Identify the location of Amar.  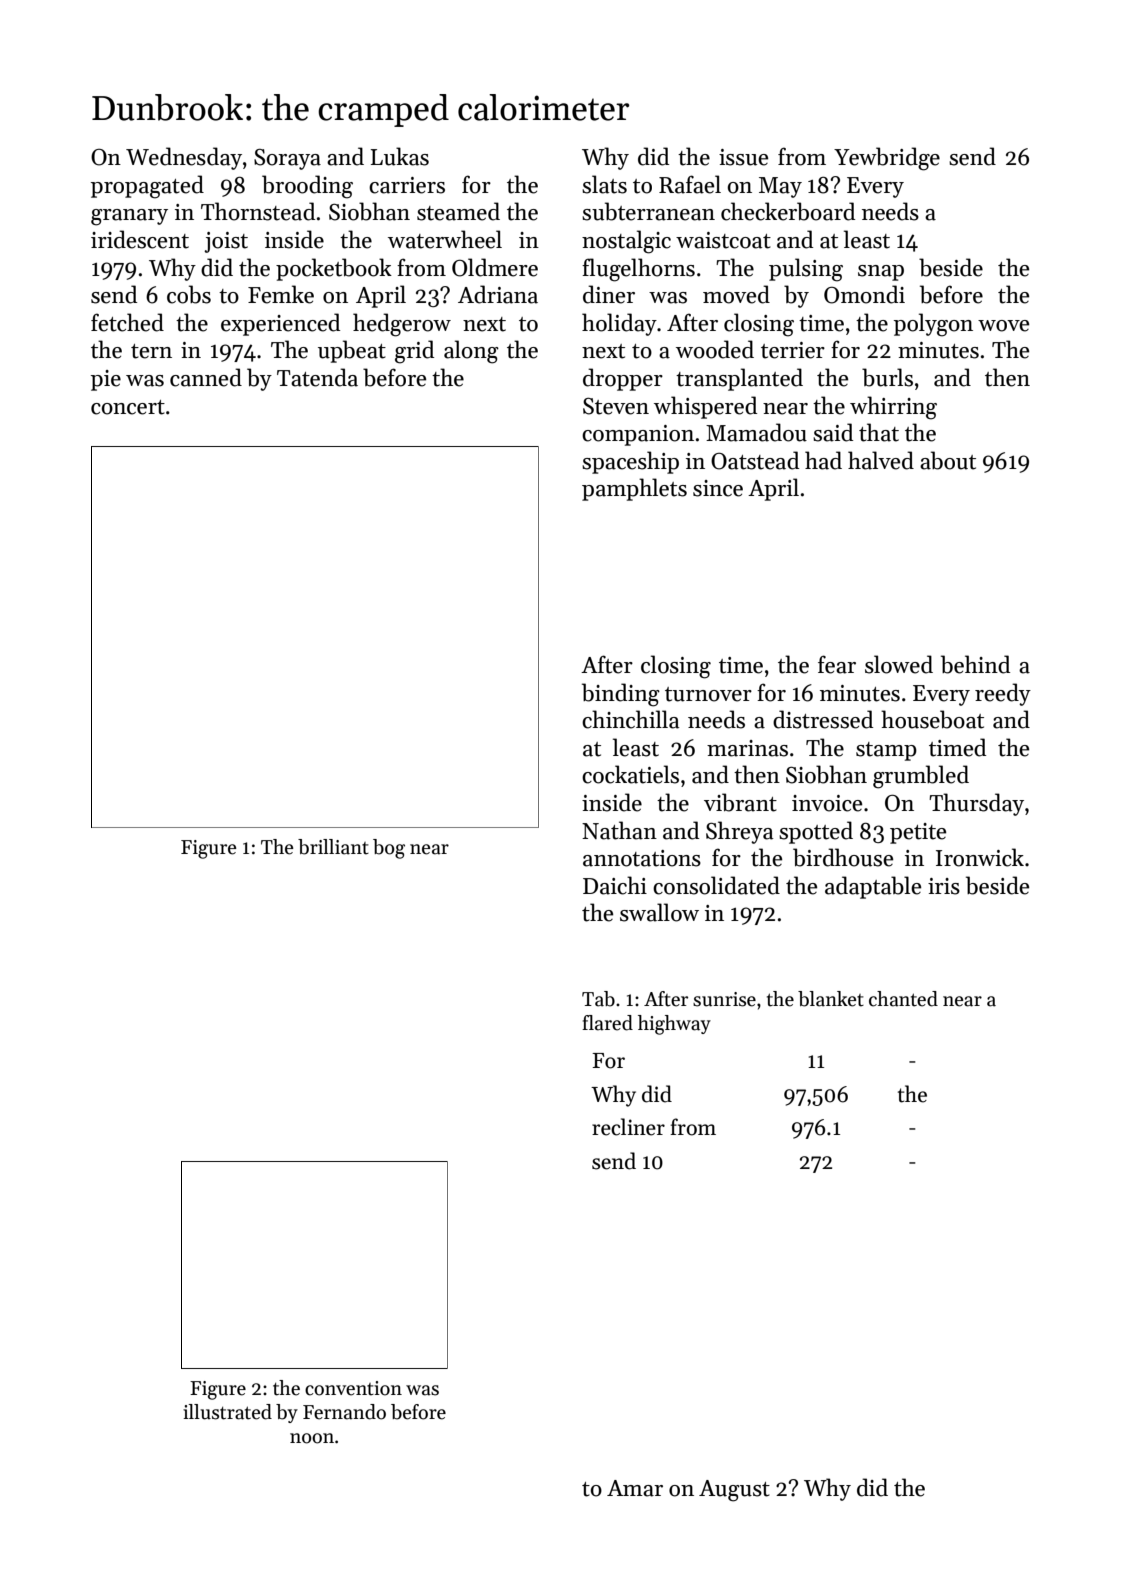
(635, 1488).
